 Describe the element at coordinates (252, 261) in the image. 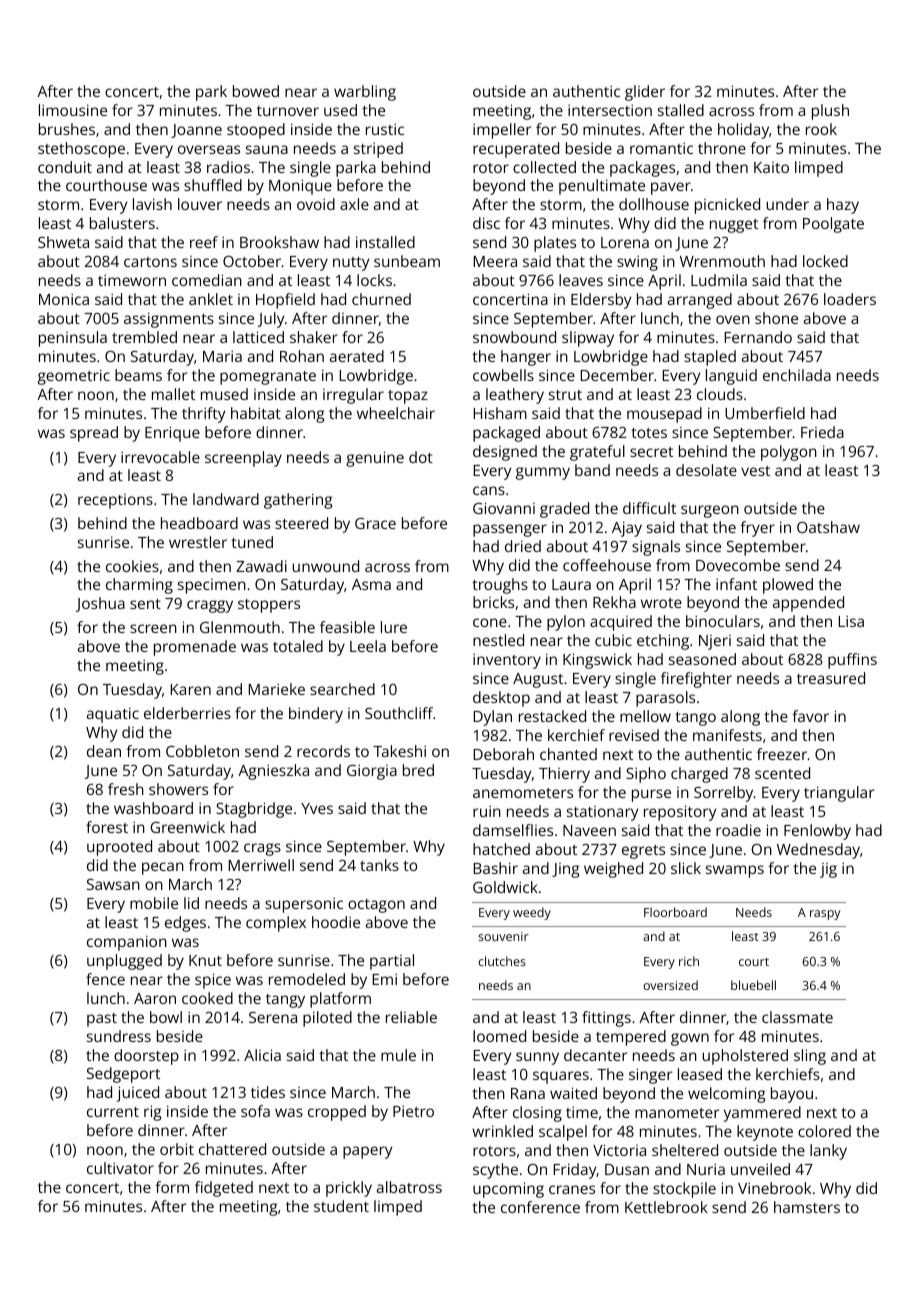

I see `October` at that location.
